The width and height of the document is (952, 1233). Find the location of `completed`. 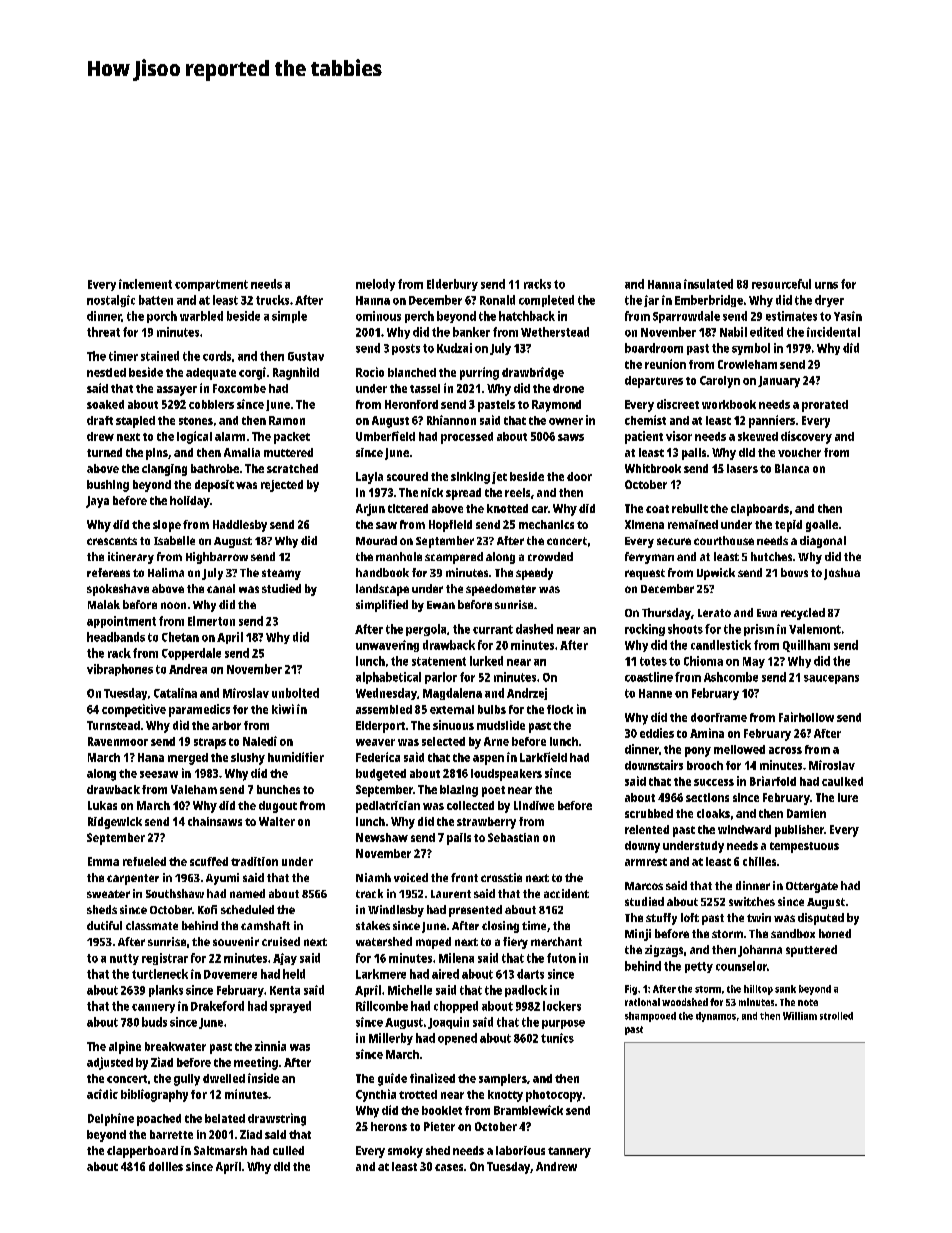

completed is located at coordinates (546, 301).
